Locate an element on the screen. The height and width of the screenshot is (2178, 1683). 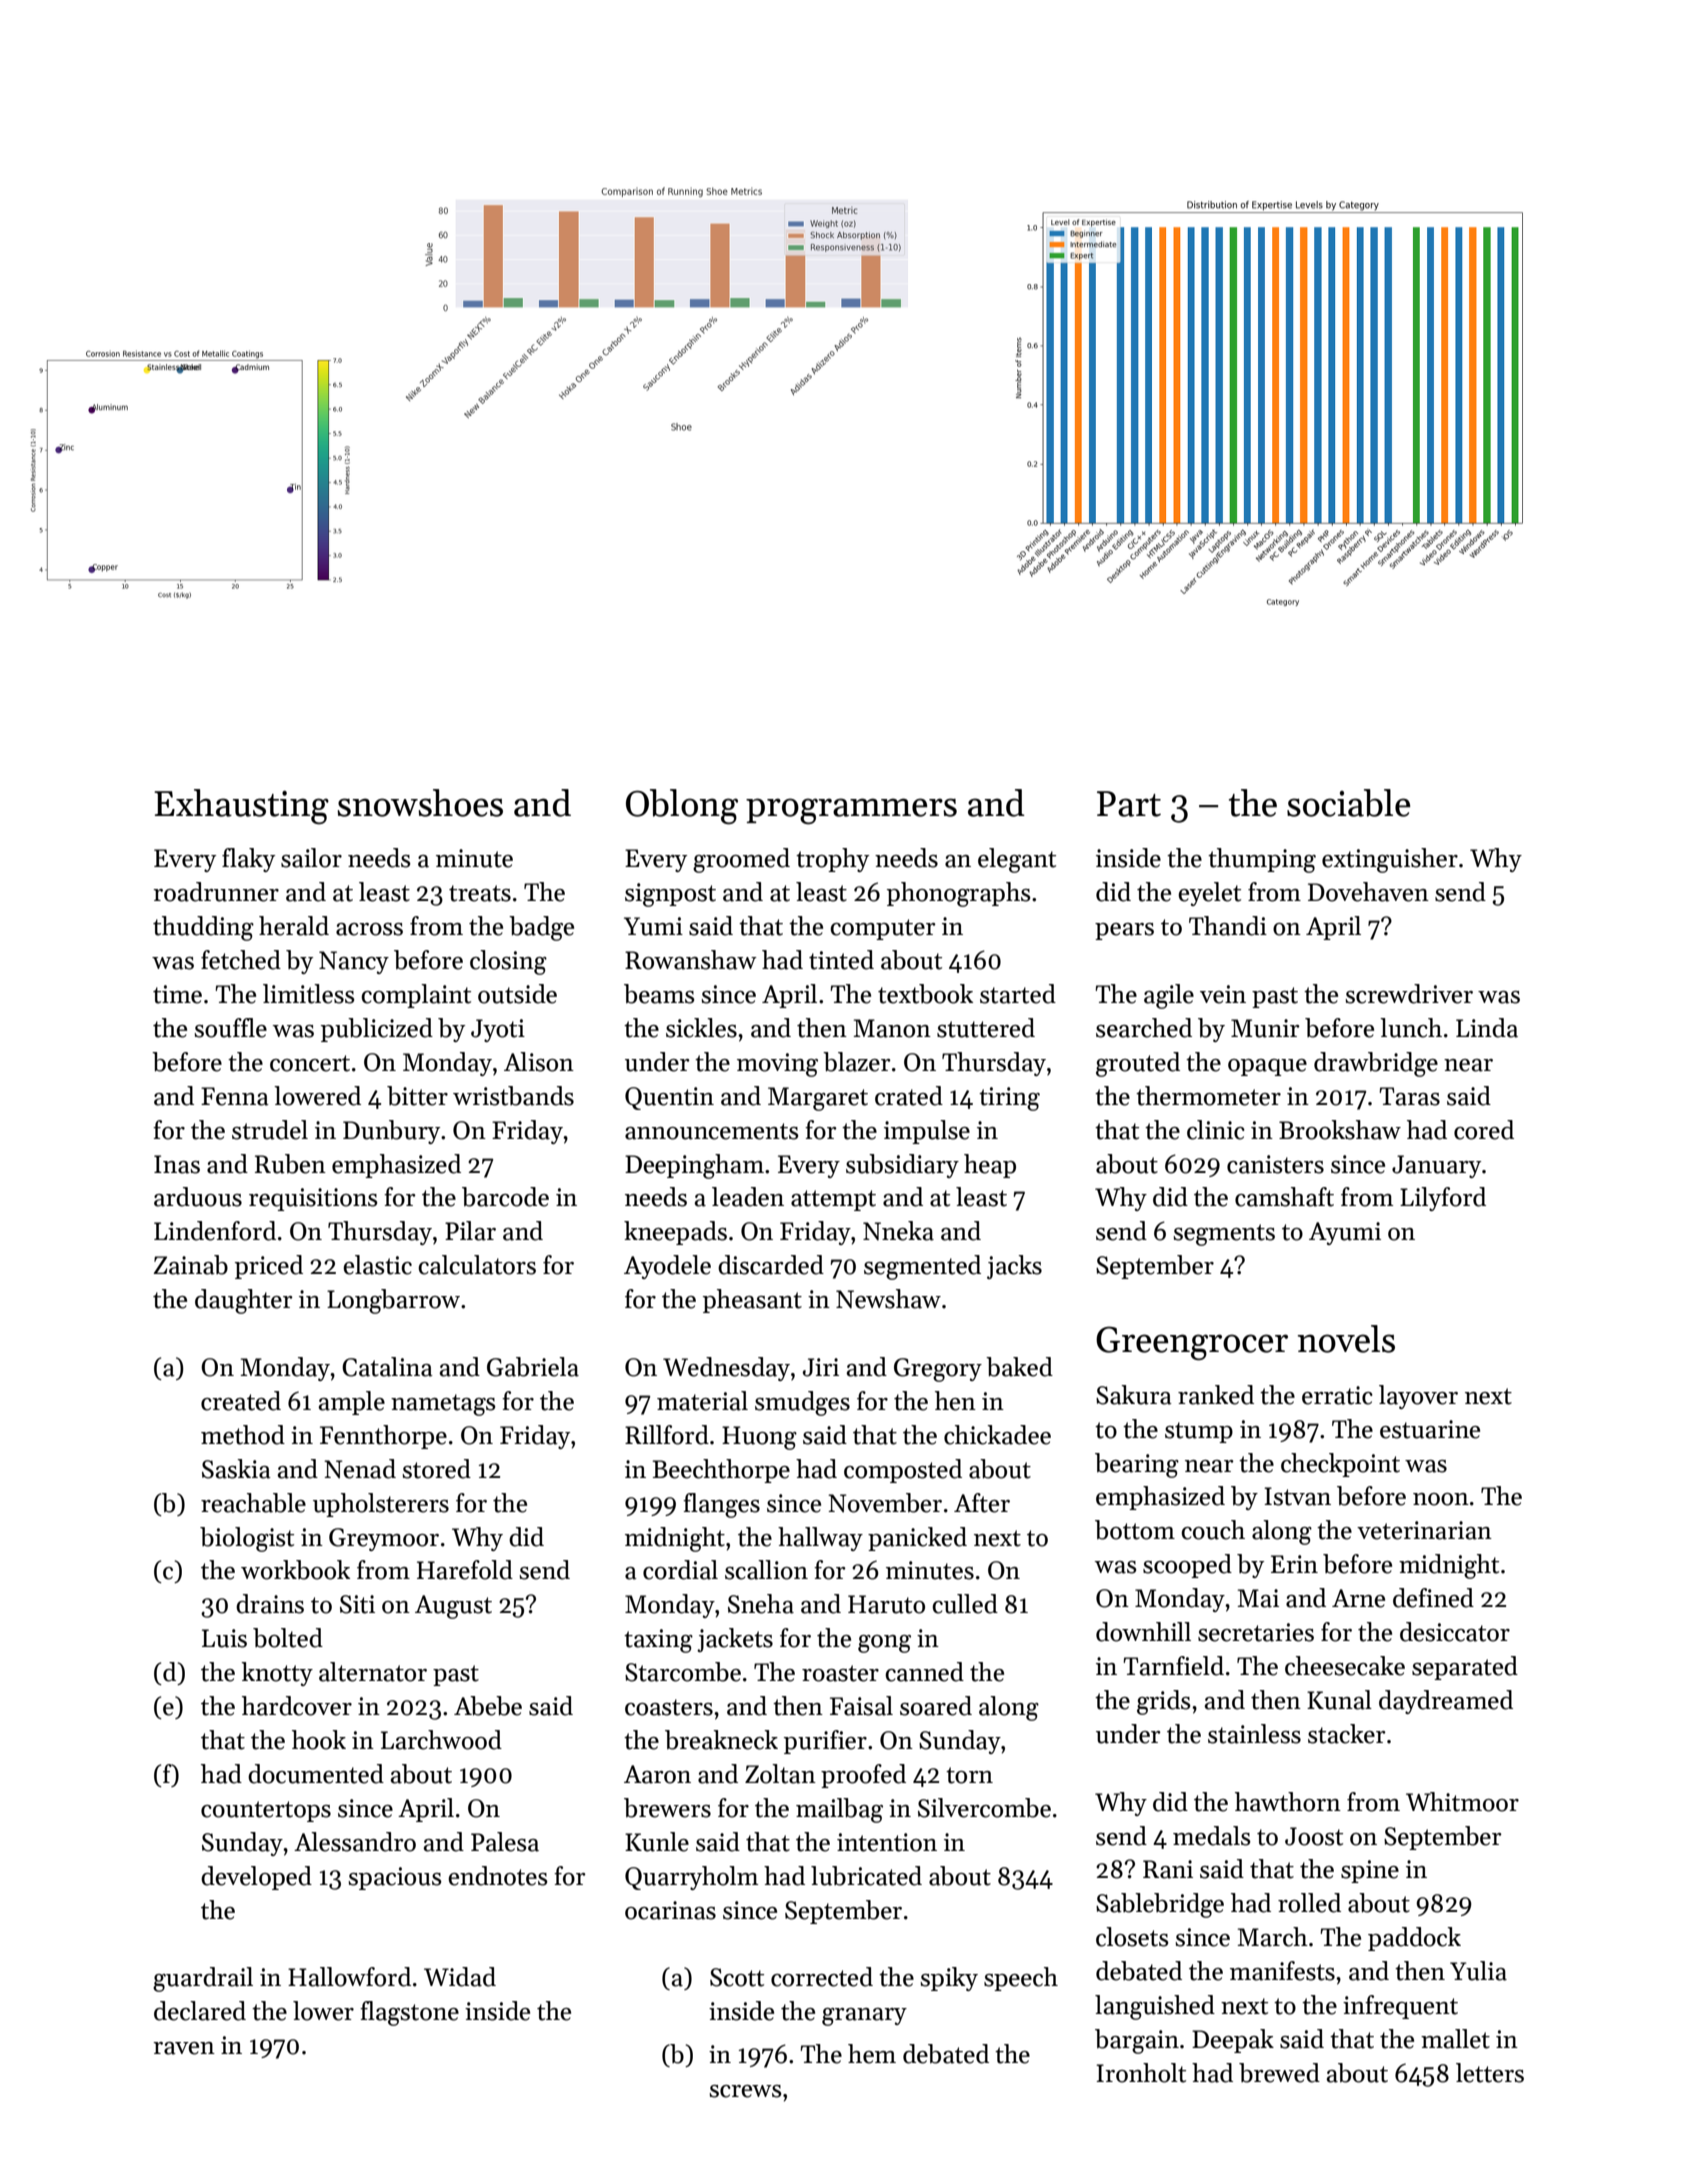
Exhausting is located at coordinates (241, 806).
